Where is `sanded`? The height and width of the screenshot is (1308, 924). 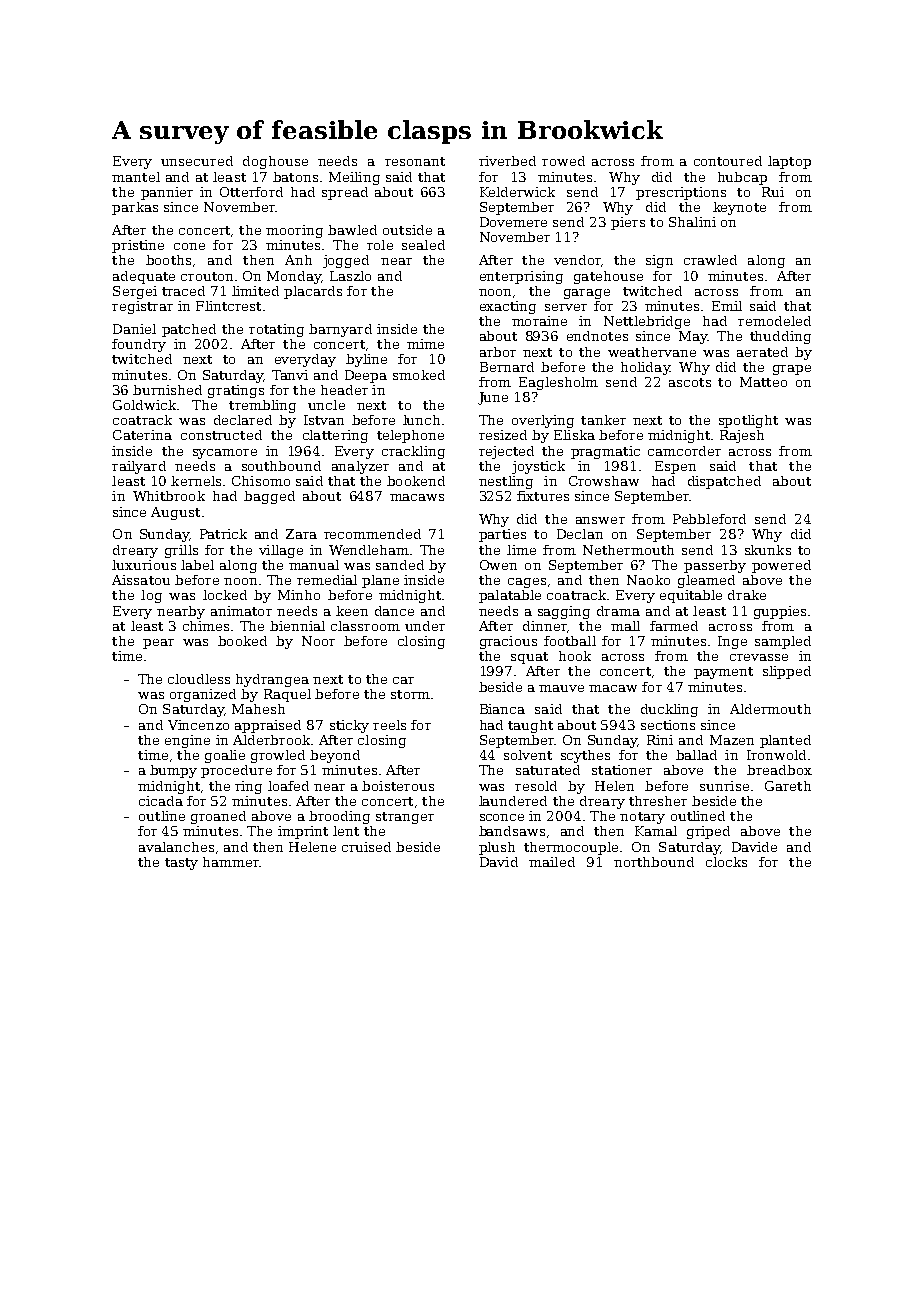 sanded is located at coordinates (400, 565).
